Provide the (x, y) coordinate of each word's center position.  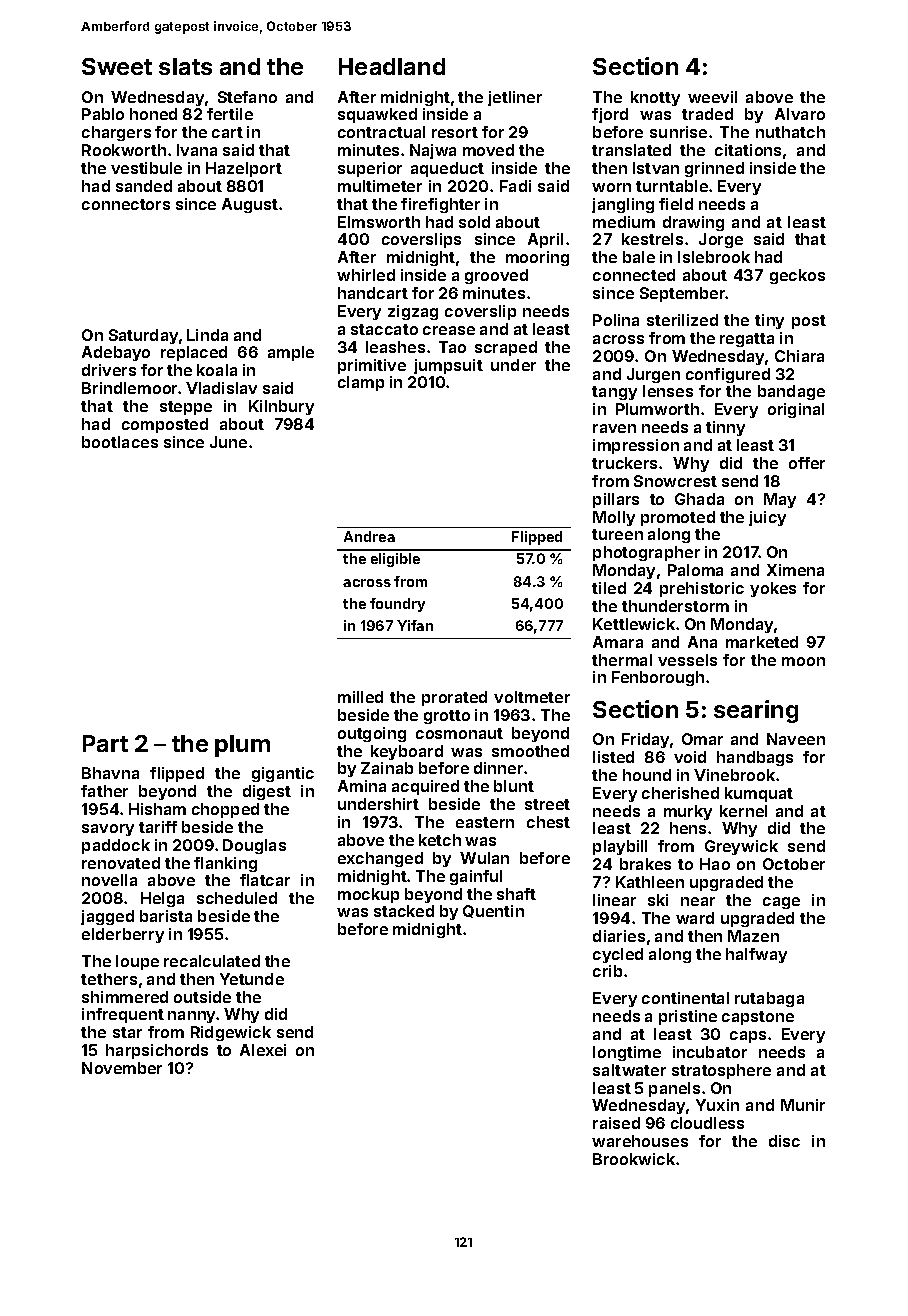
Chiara (799, 356)
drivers (109, 370)
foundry (397, 605)
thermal (622, 660)
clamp (361, 383)
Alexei (263, 1050)
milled (360, 697)
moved (488, 150)
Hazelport (244, 169)
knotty (655, 98)
